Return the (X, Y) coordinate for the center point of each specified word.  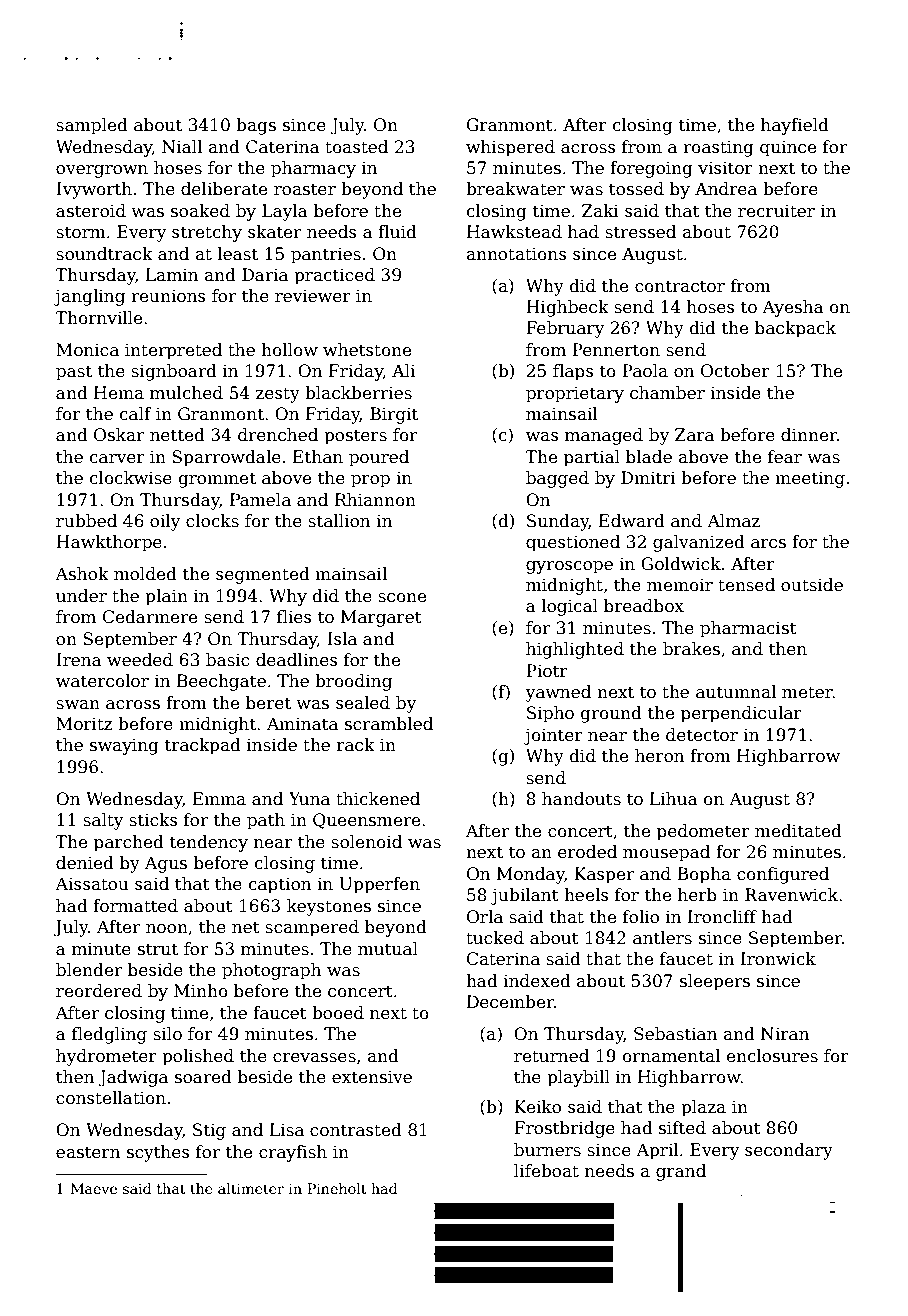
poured (379, 458)
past (74, 373)
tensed (746, 585)
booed (338, 1013)
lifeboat (546, 1171)
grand (681, 1172)
